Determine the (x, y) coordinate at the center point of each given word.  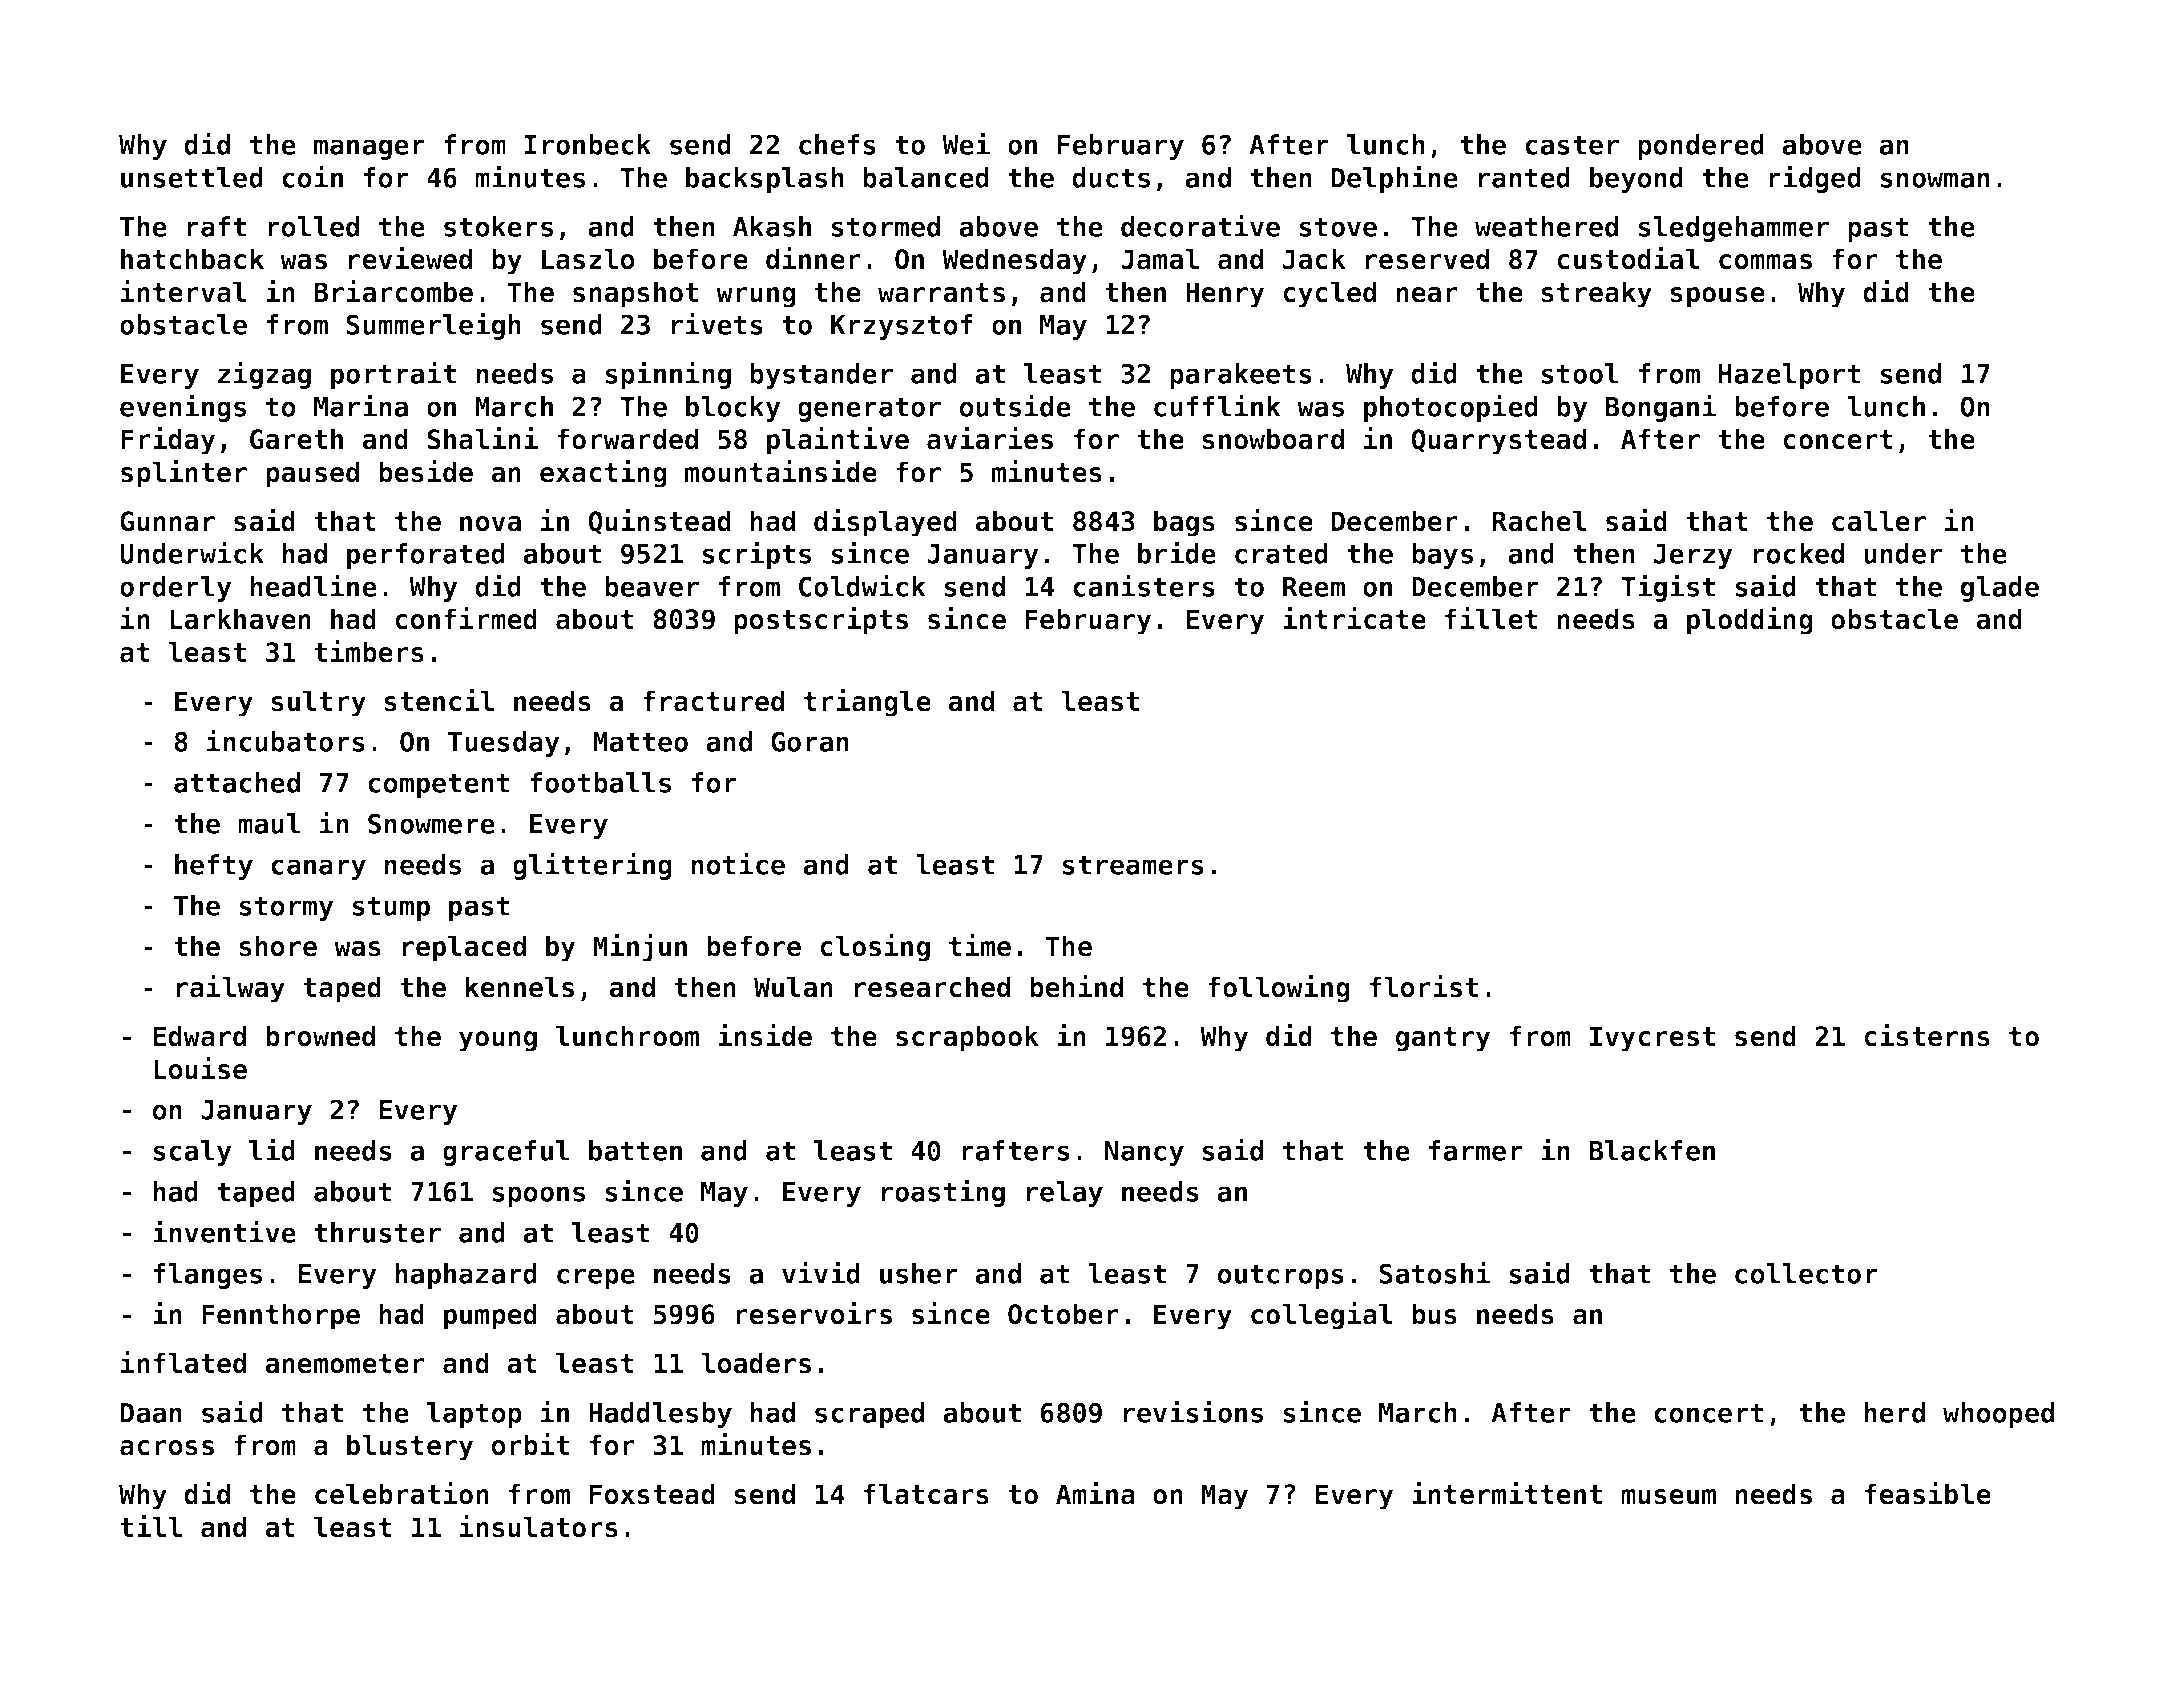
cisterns (1927, 1035)
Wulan (793, 987)
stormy (286, 908)
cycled (1329, 294)
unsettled (192, 177)
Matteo (640, 742)
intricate (1354, 618)
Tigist (1668, 588)
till (151, 1526)
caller (1879, 521)
